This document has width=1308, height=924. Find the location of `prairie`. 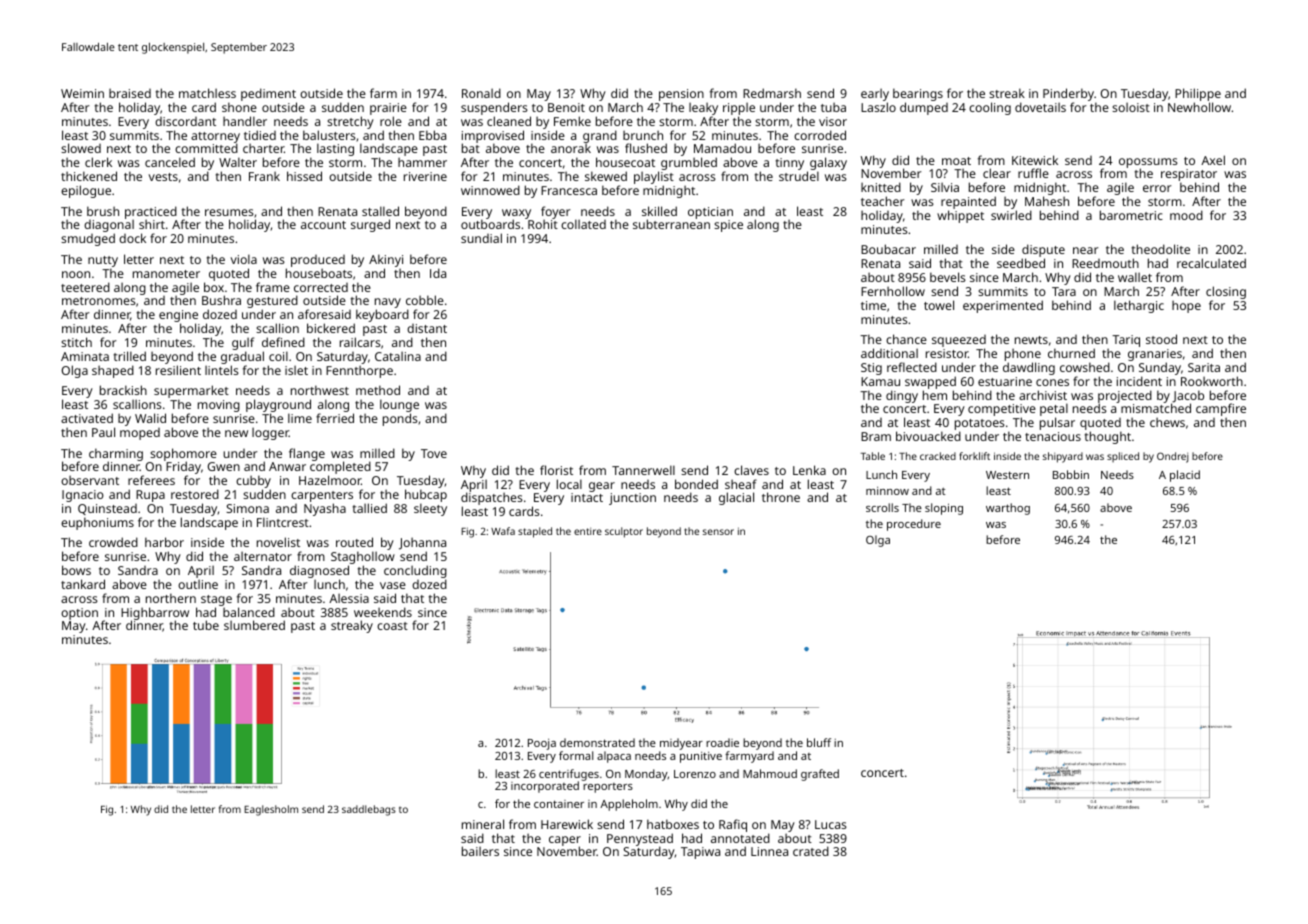

prairie is located at coordinates (388, 109).
